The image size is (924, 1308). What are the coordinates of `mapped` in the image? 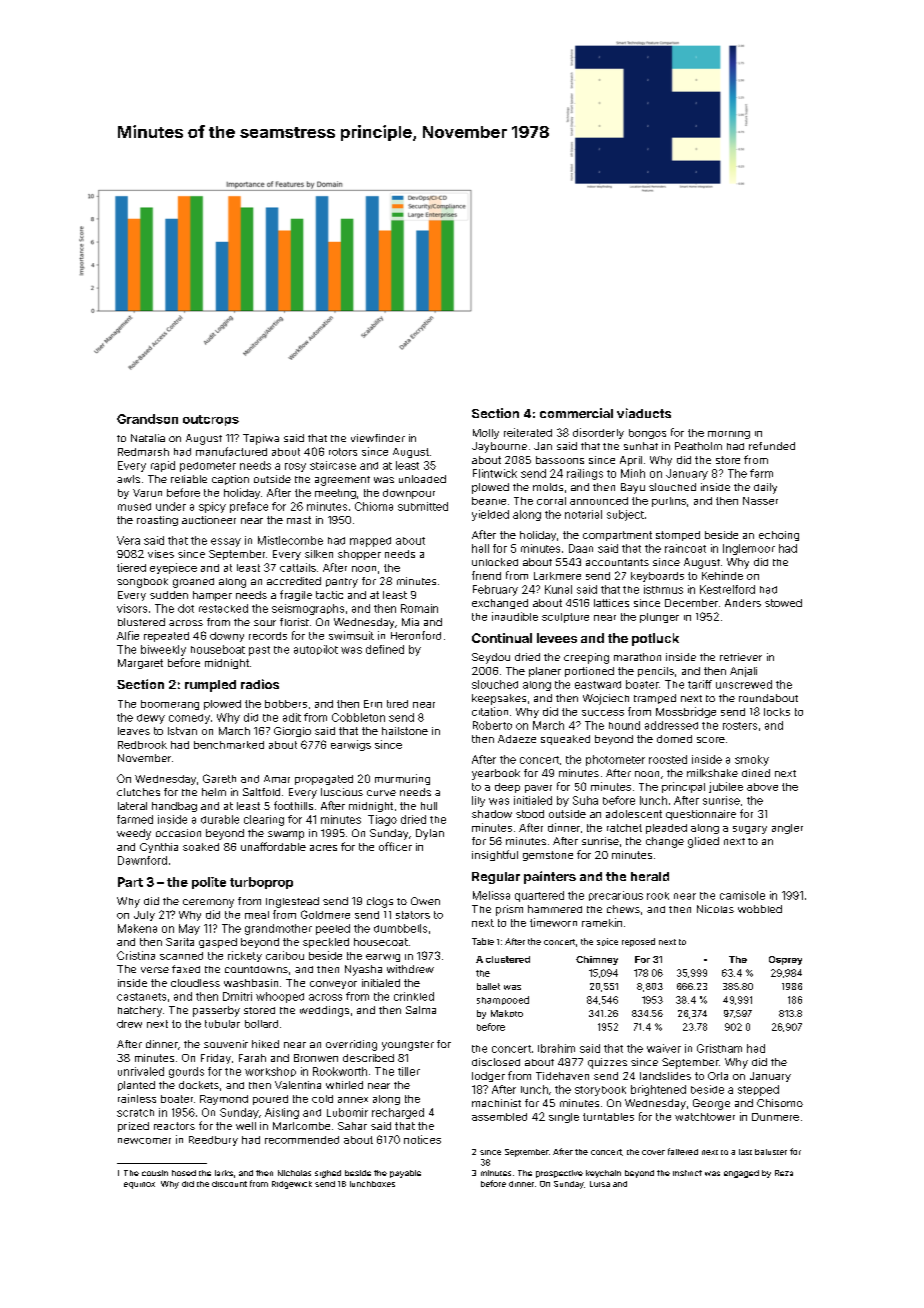 It's located at (370, 542).
